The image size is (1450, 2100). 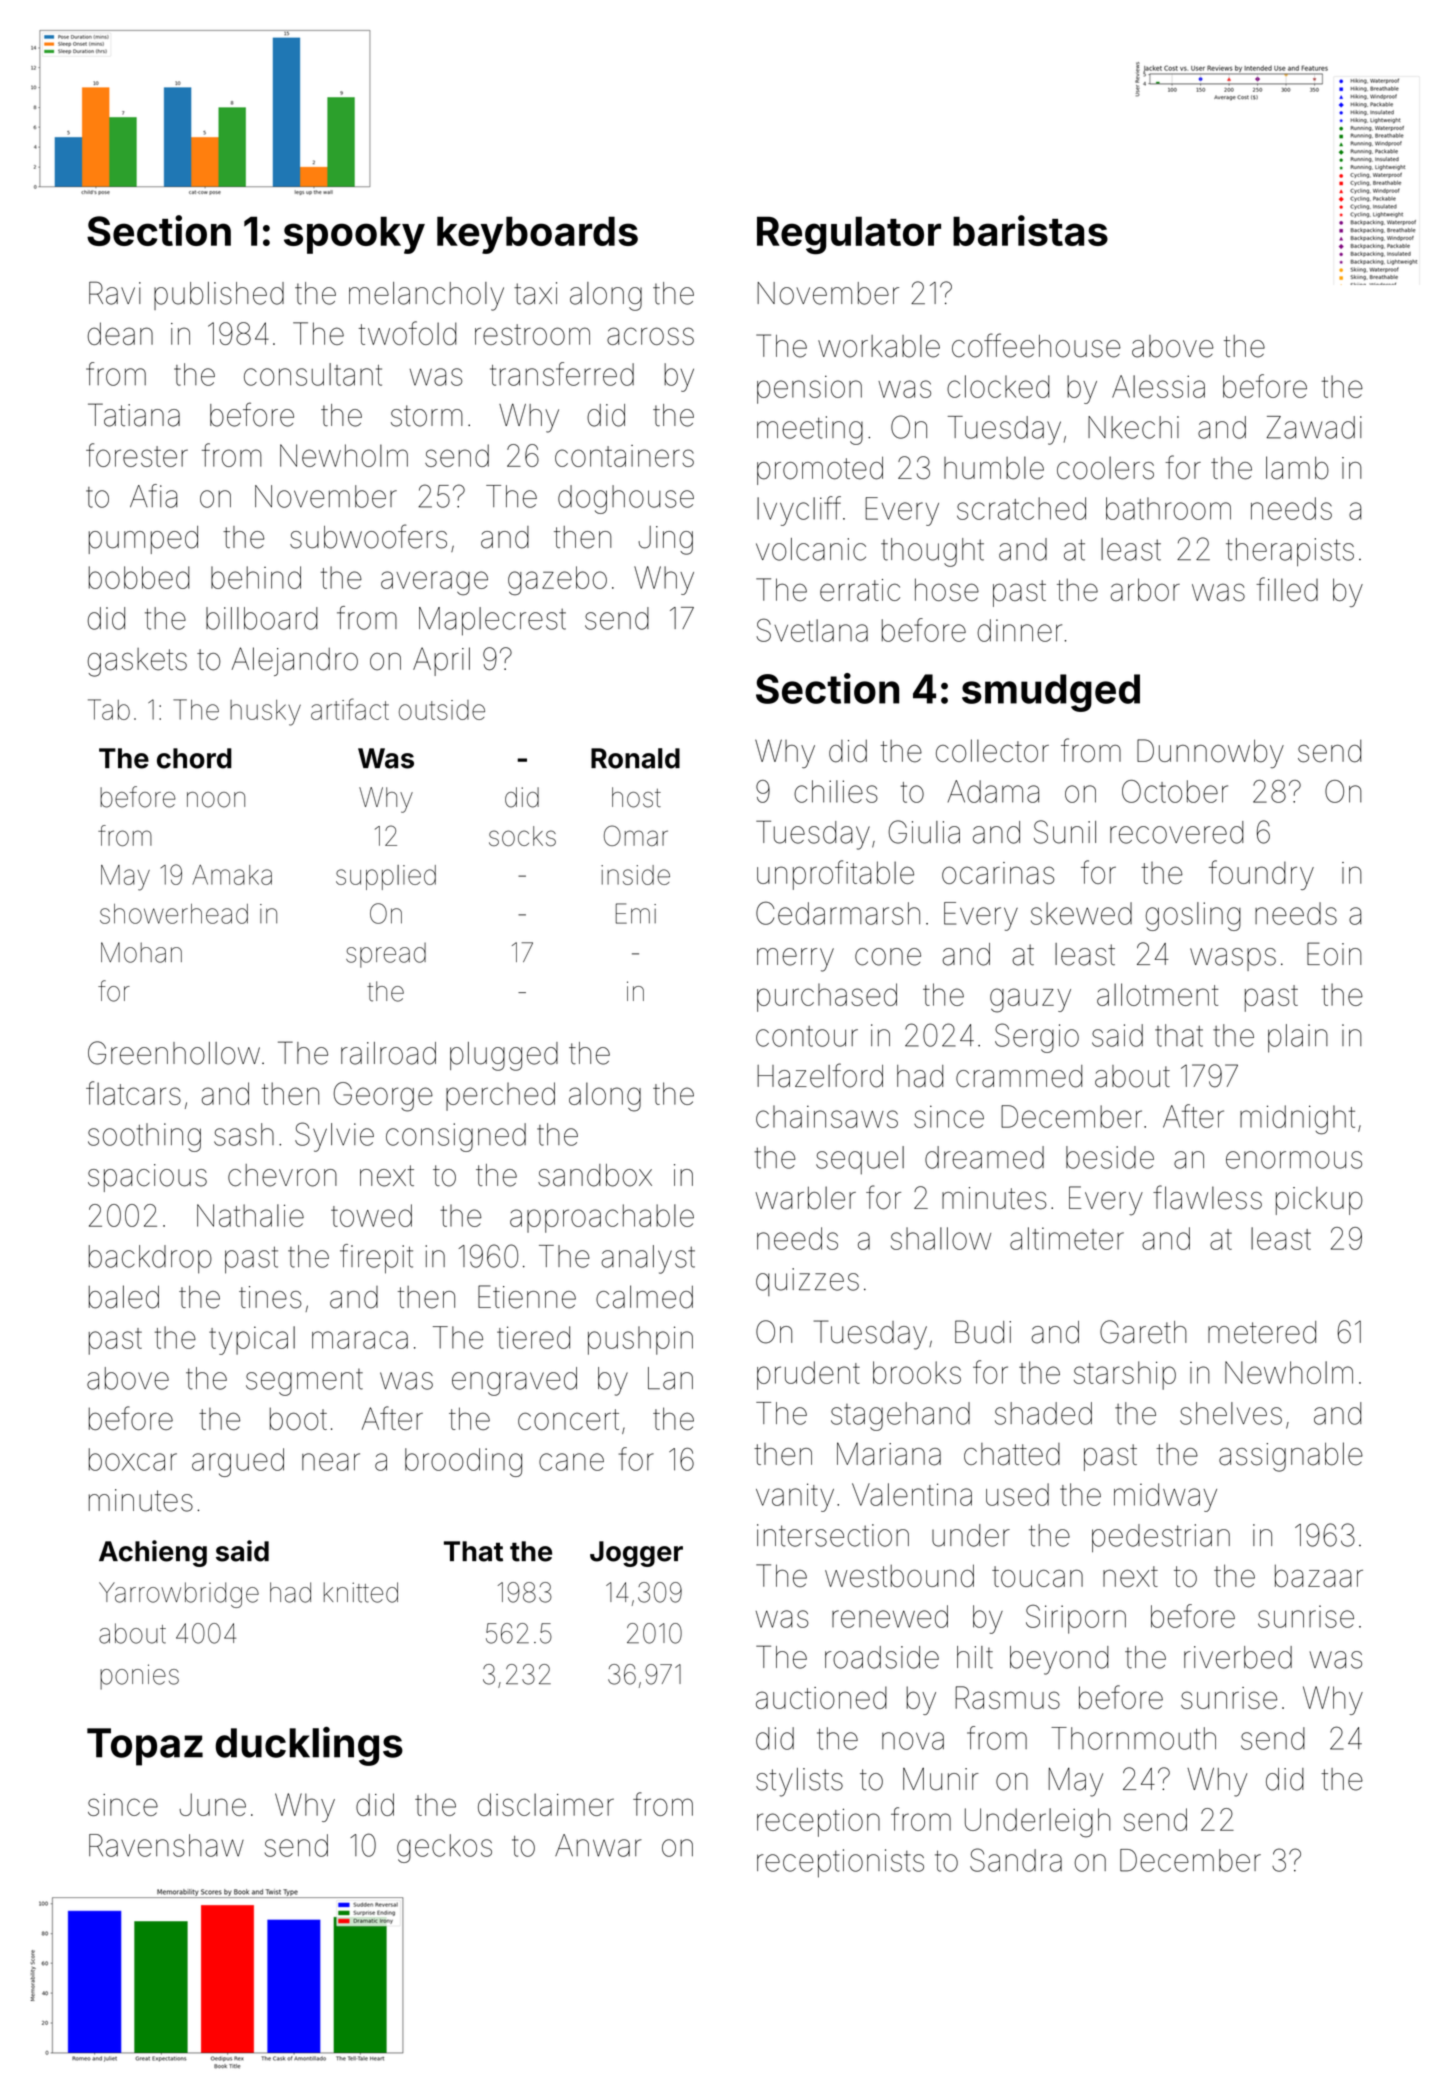 What do you see at coordinates (282, 1175) in the image?
I see `chevron` at bounding box center [282, 1175].
